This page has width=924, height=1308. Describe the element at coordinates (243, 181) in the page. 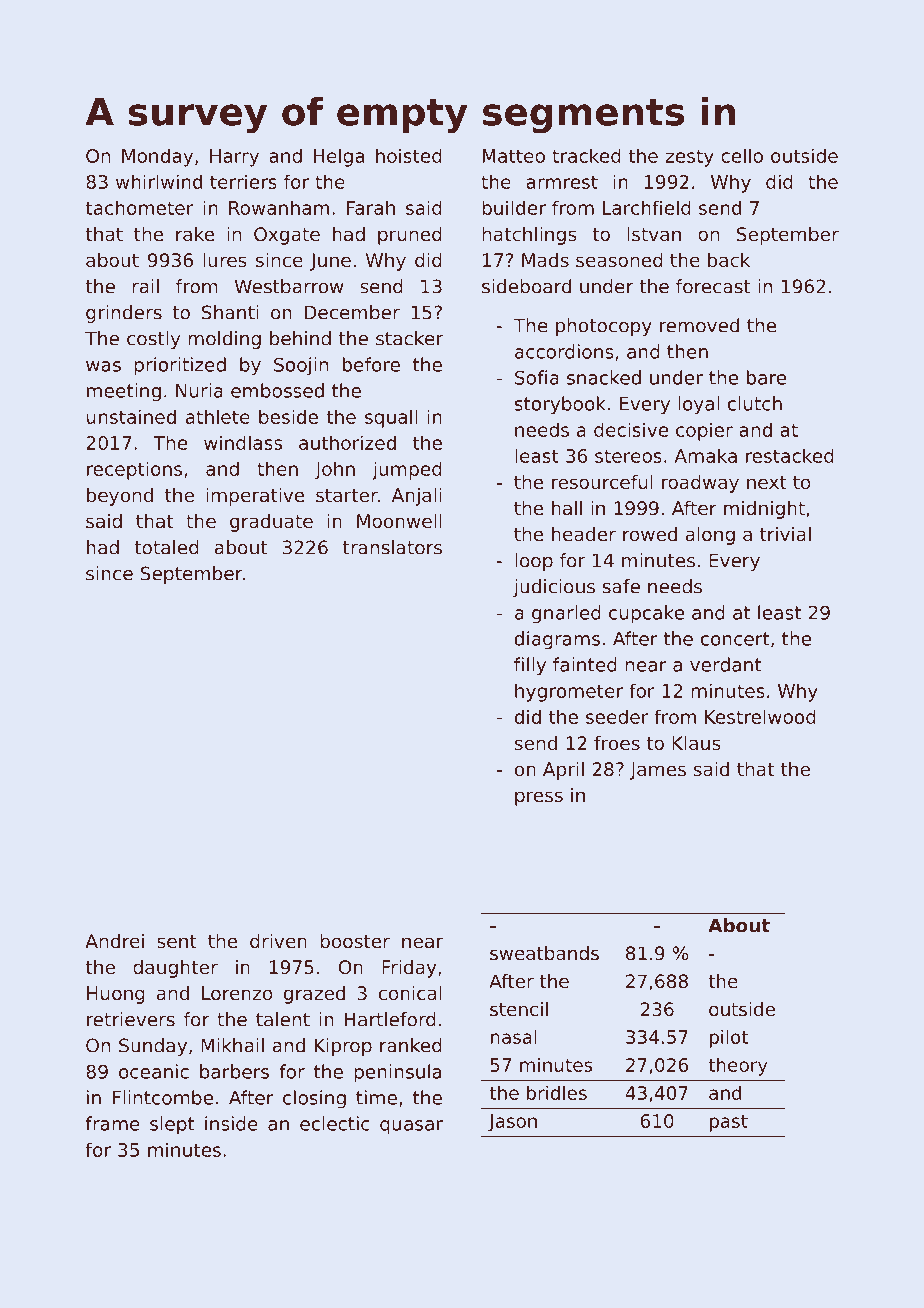

I see `terriers` at that location.
